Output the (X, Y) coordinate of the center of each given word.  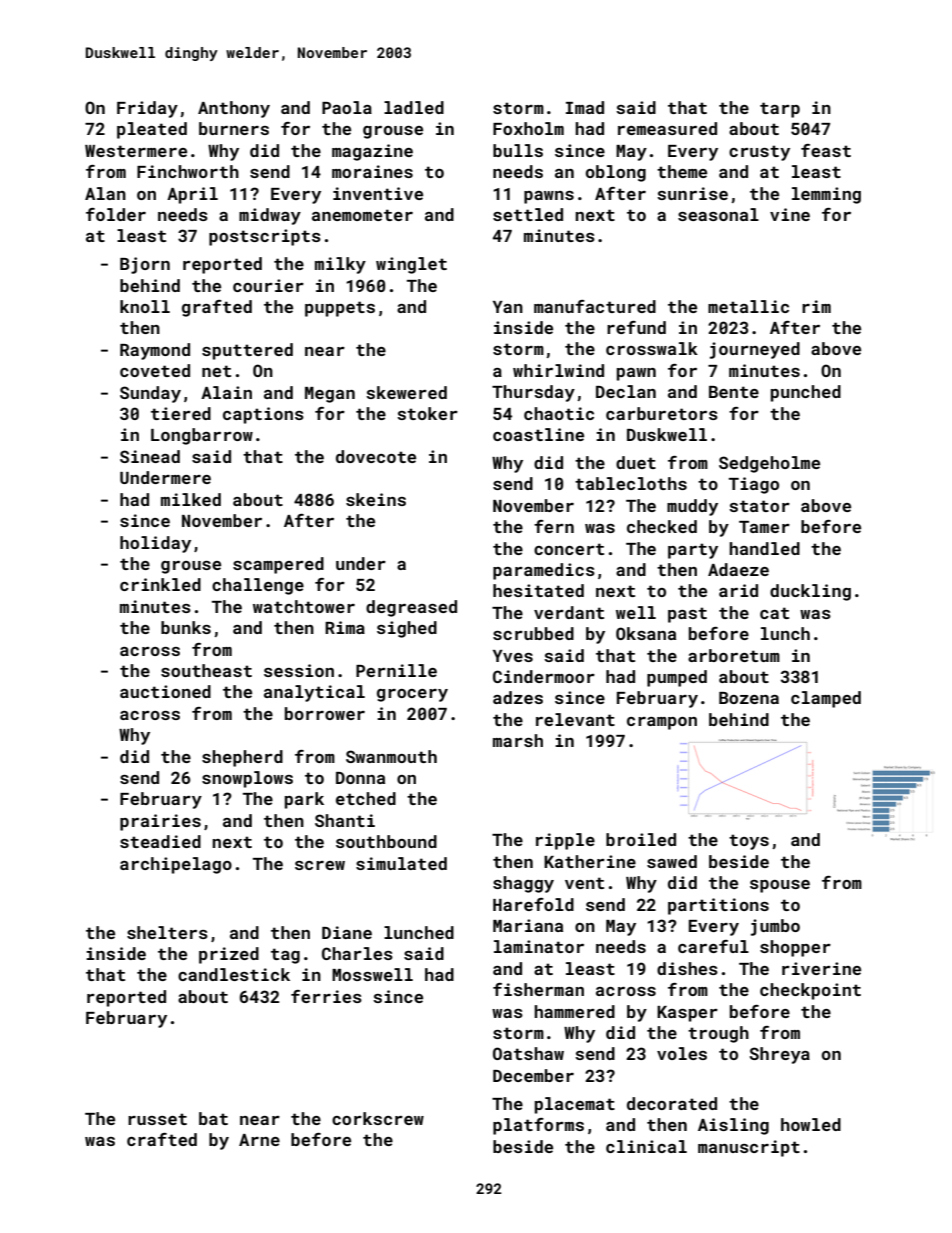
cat (774, 613)
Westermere (136, 151)
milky (340, 265)
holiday (155, 544)
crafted (162, 1139)
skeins (376, 499)
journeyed (755, 350)
